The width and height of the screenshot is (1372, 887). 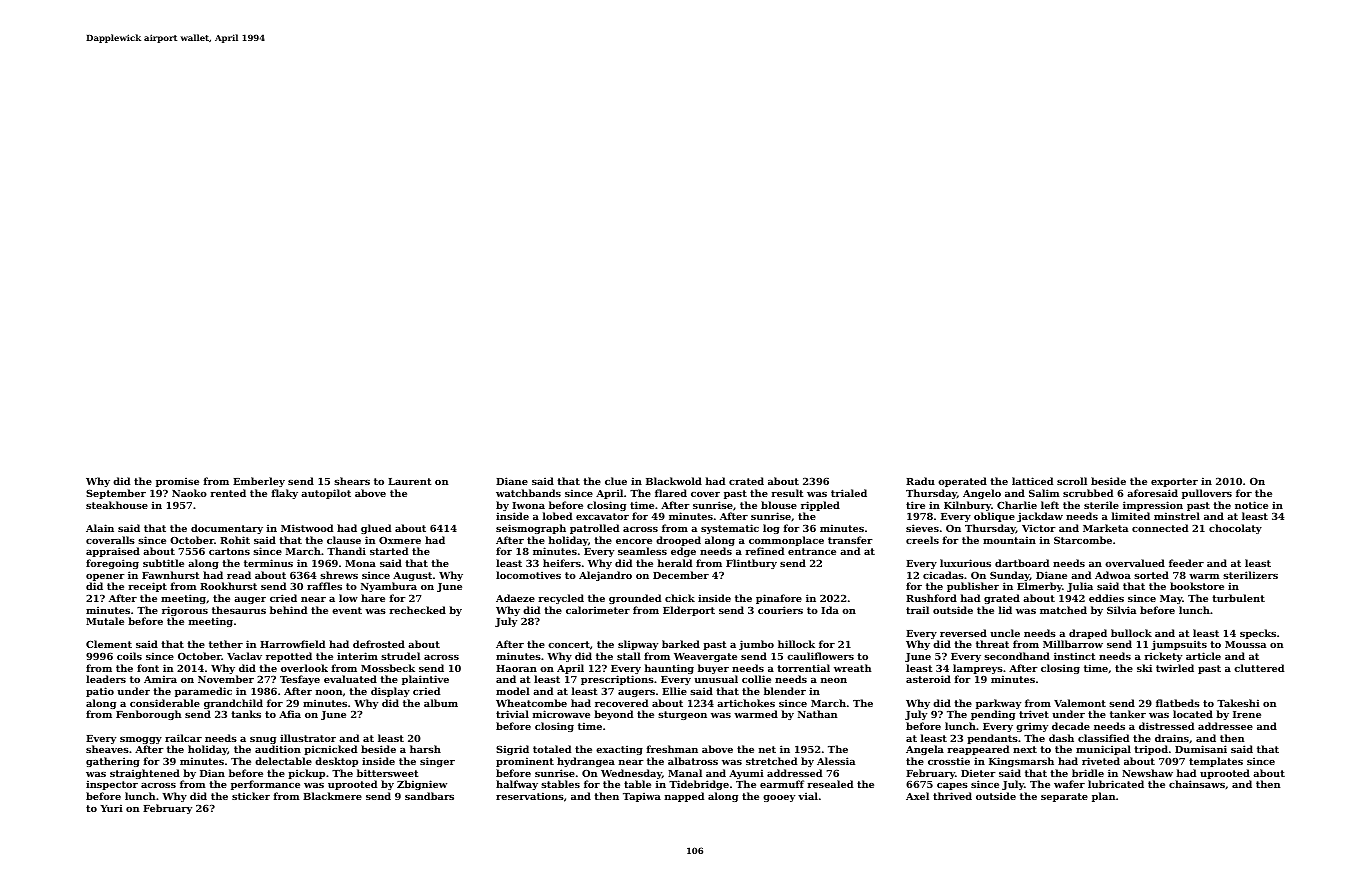 I want to click on lampreys, so click(x=978, y=670).
